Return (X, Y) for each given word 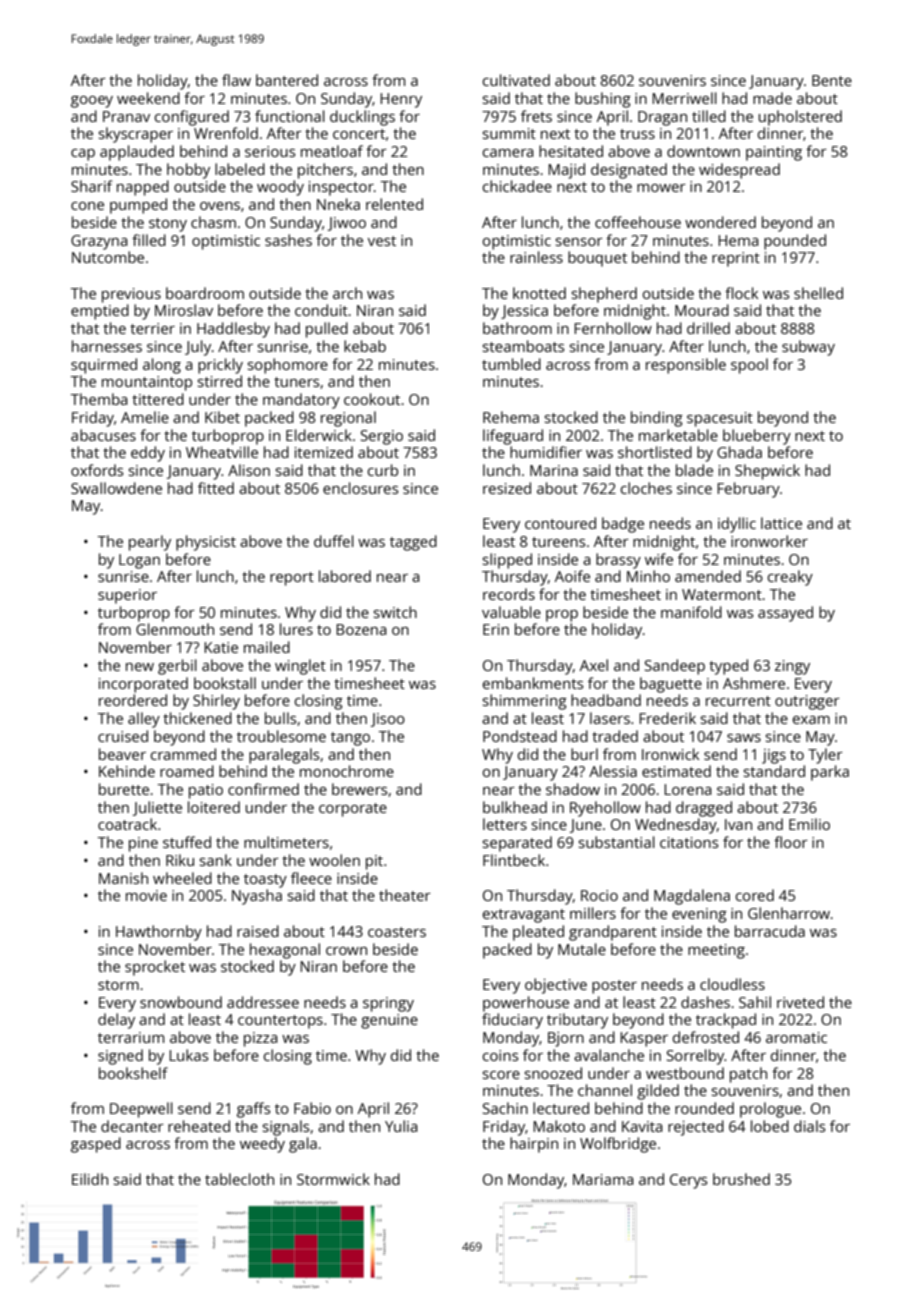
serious (270, 151)
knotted (539, 293)
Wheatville (222, 452)
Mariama (603, 1179)
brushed (741, 1179)
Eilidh (90, 1179)
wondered (720, 222)
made (772, 98)
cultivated (516, 80)
